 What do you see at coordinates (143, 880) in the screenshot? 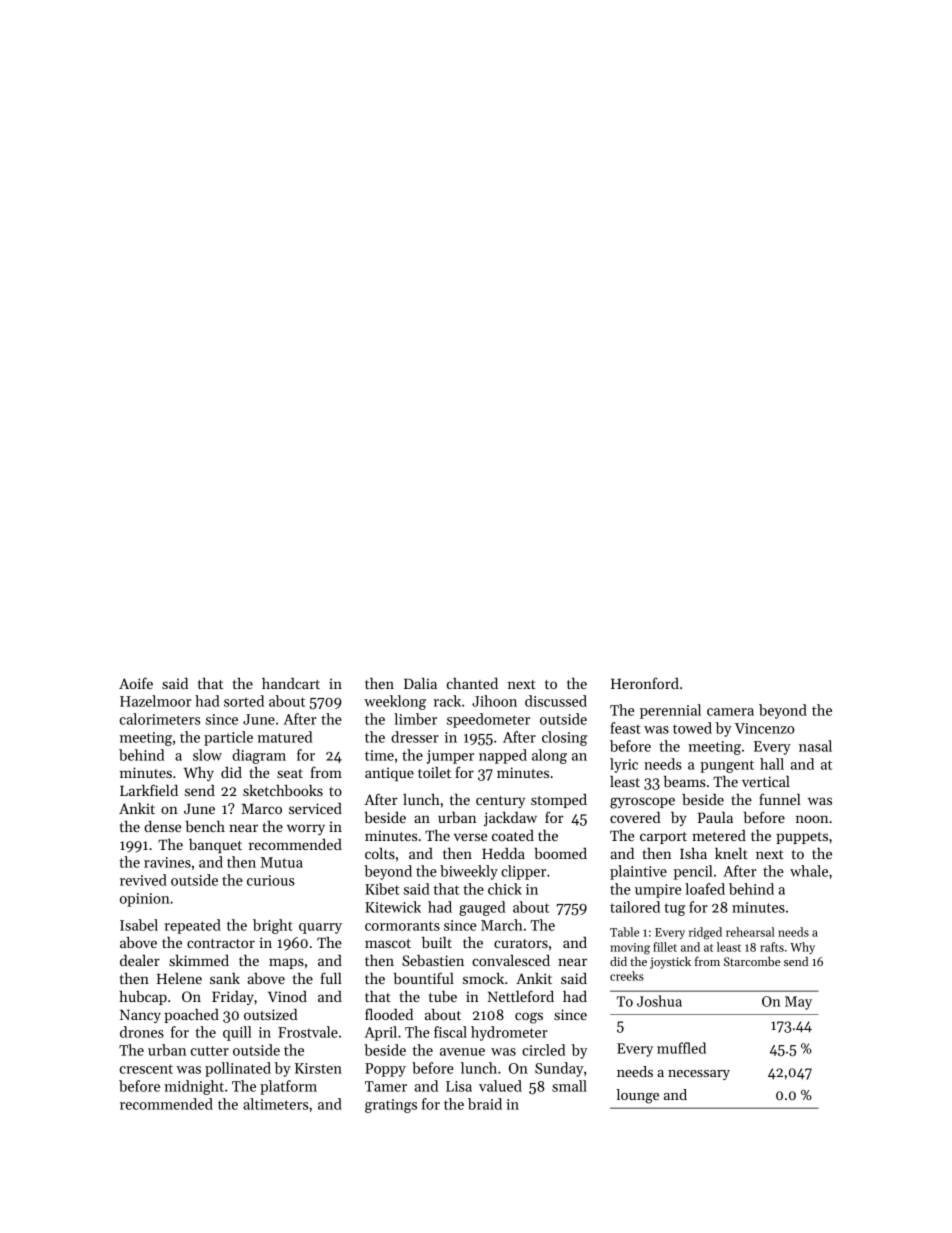
I see `revived` at bounding box center [143, 880].
